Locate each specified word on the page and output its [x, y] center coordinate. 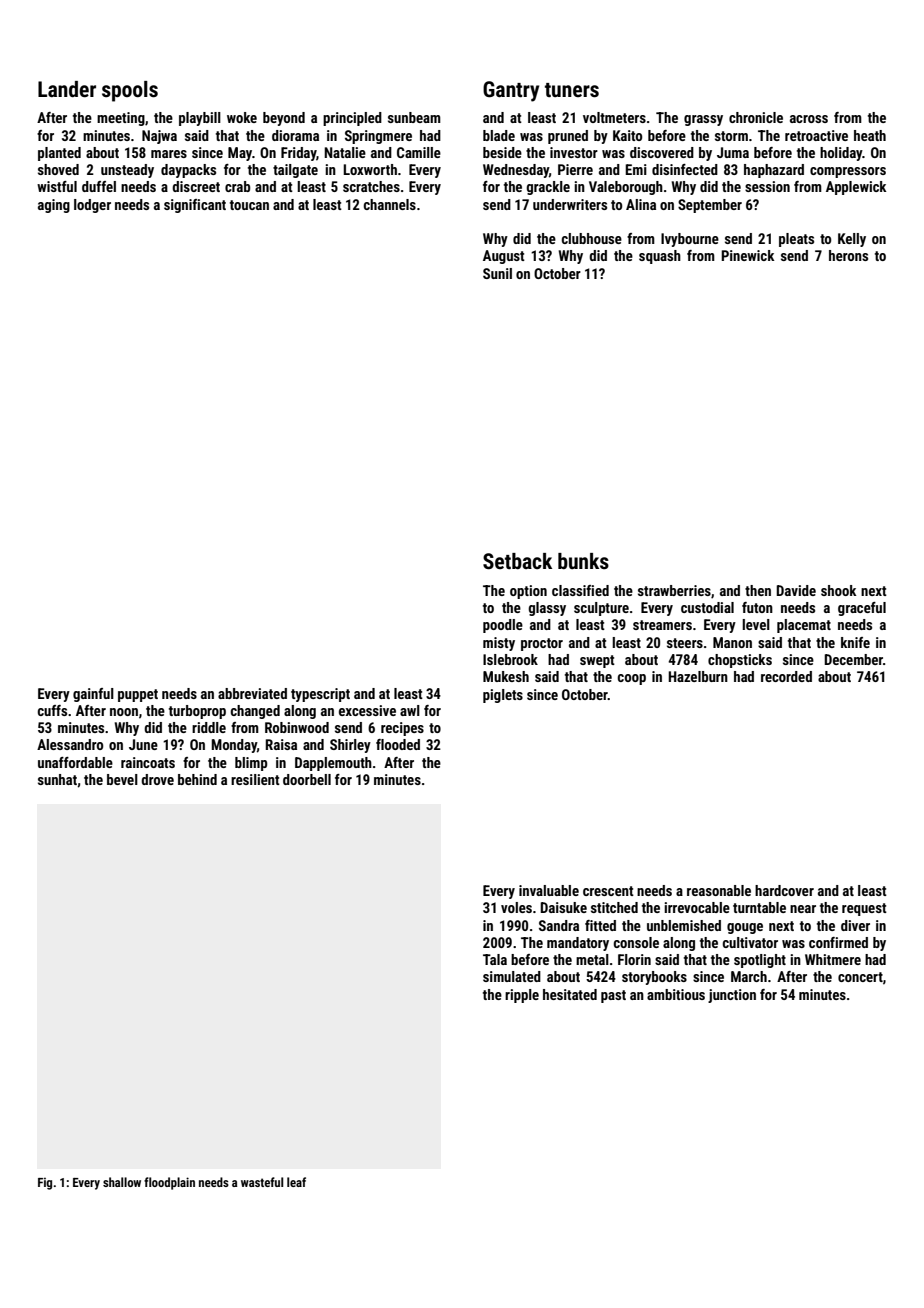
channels [390, 204]
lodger [92, 206]
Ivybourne [690, 240]
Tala [495, 959]
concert [860, 977]
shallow [122, 1182]
